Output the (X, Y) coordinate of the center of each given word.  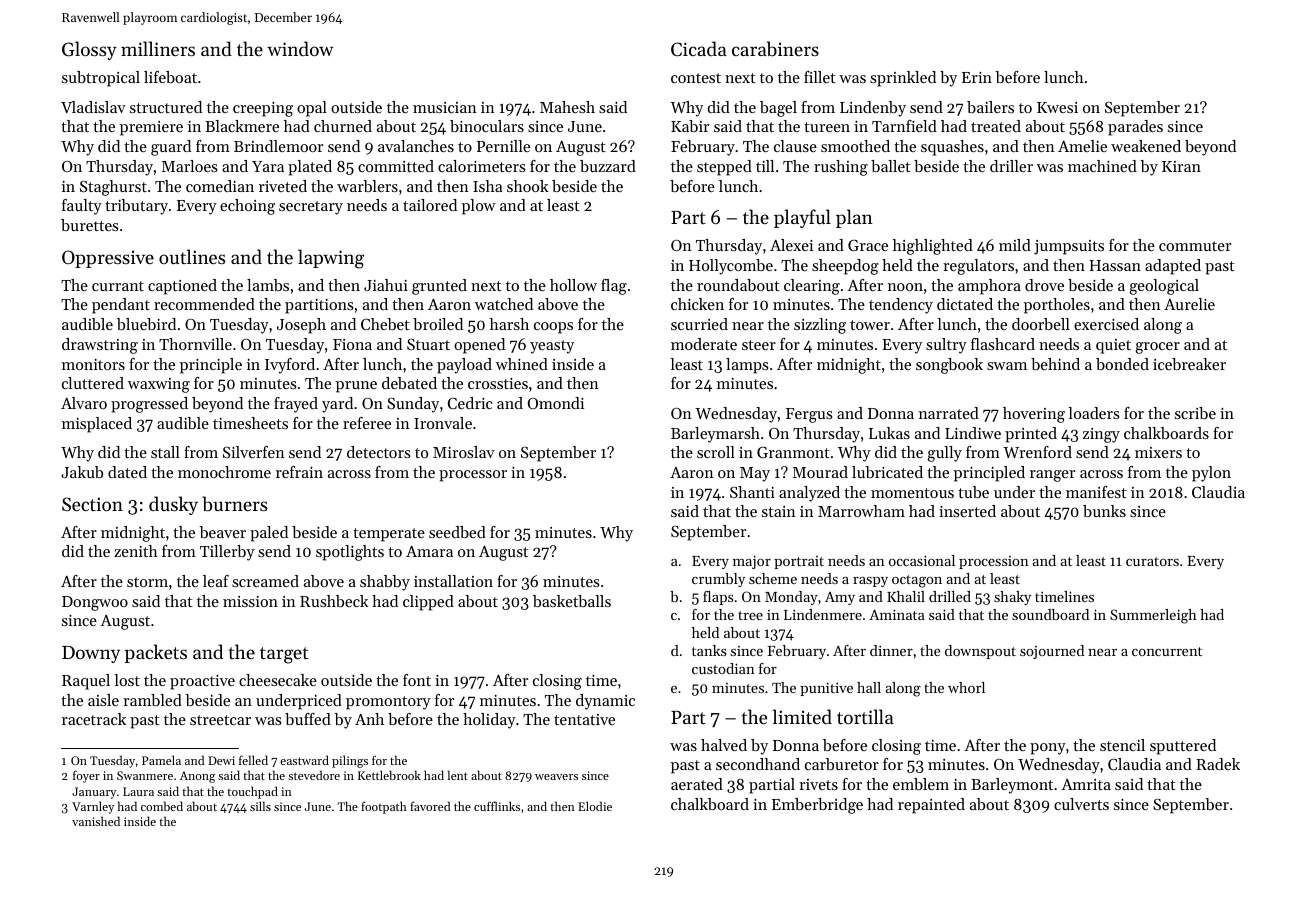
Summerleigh (1153, 616)
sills (260, 806)
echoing (247, 207)
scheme (773, 578)
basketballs (572, 601)
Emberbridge (817, 806)
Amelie (1082, 146)
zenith (136, 551)
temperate (389, 535)
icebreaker (1189, 364)
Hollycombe (731, 267)
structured (166, 107)
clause (795, 146)
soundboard (1050, 614)
